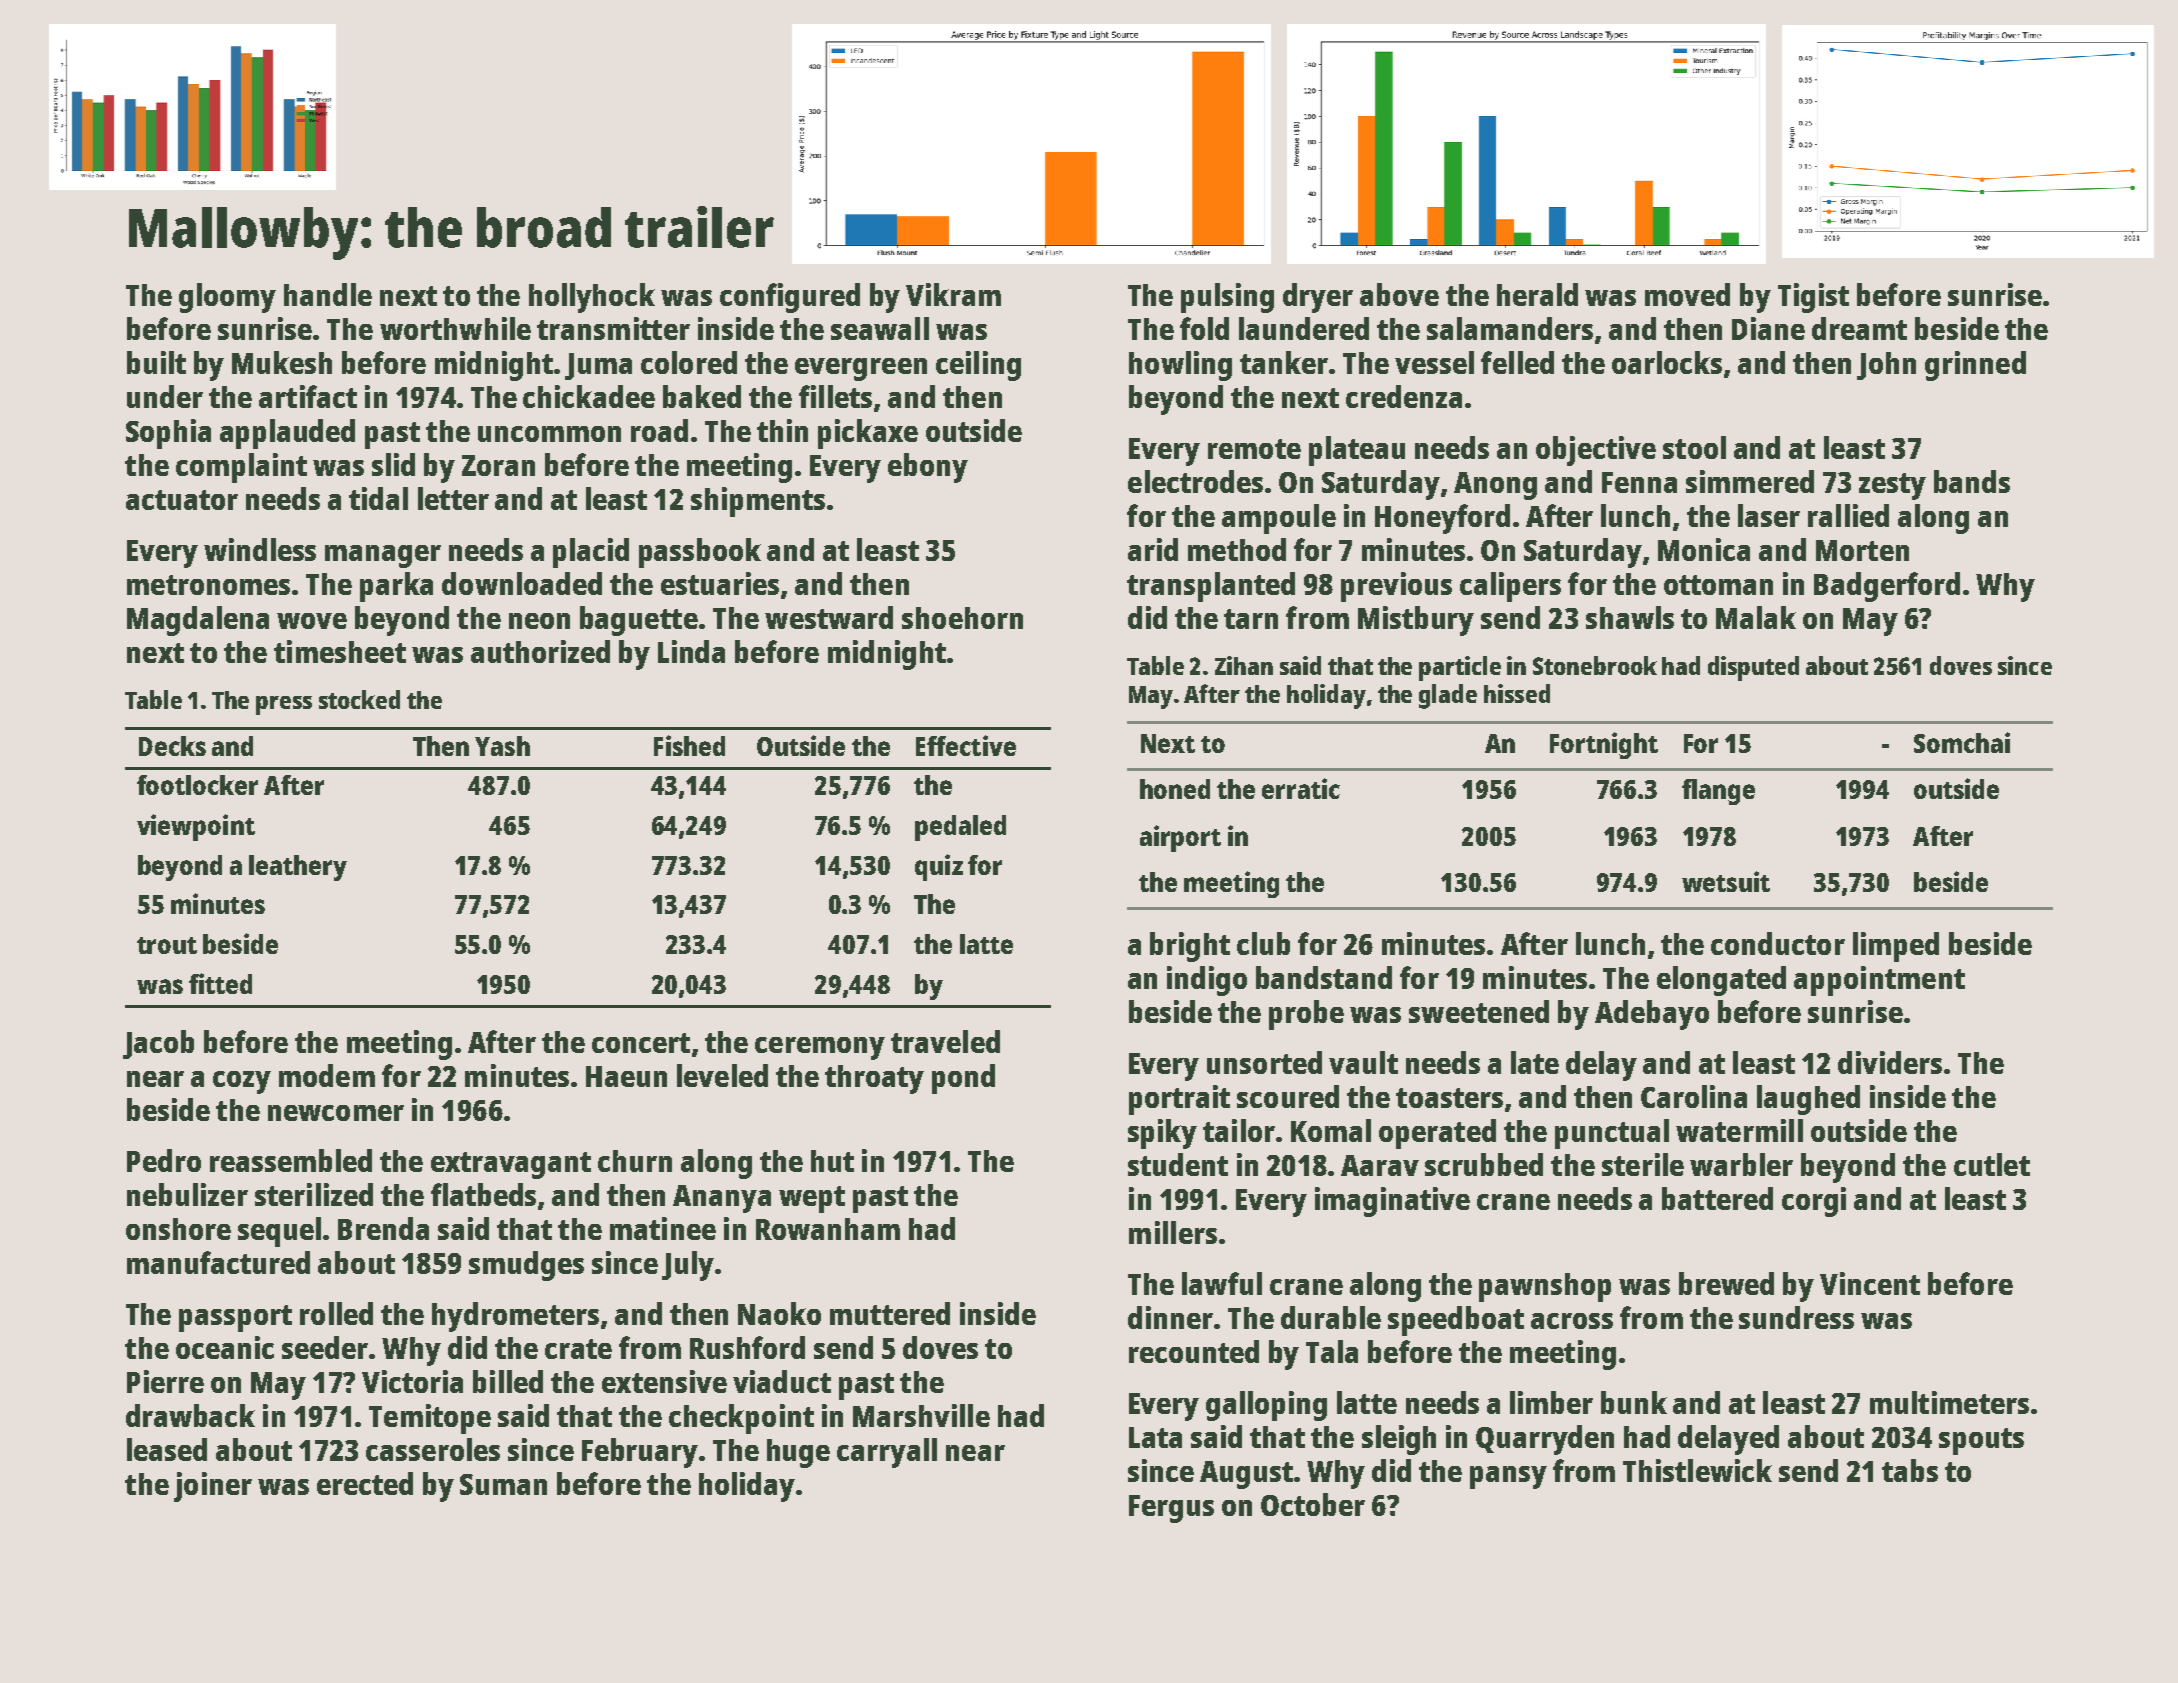 The height and width of the screenshot is (1683, 2178). I want to click on Fergus, so click(1171, 1509).
